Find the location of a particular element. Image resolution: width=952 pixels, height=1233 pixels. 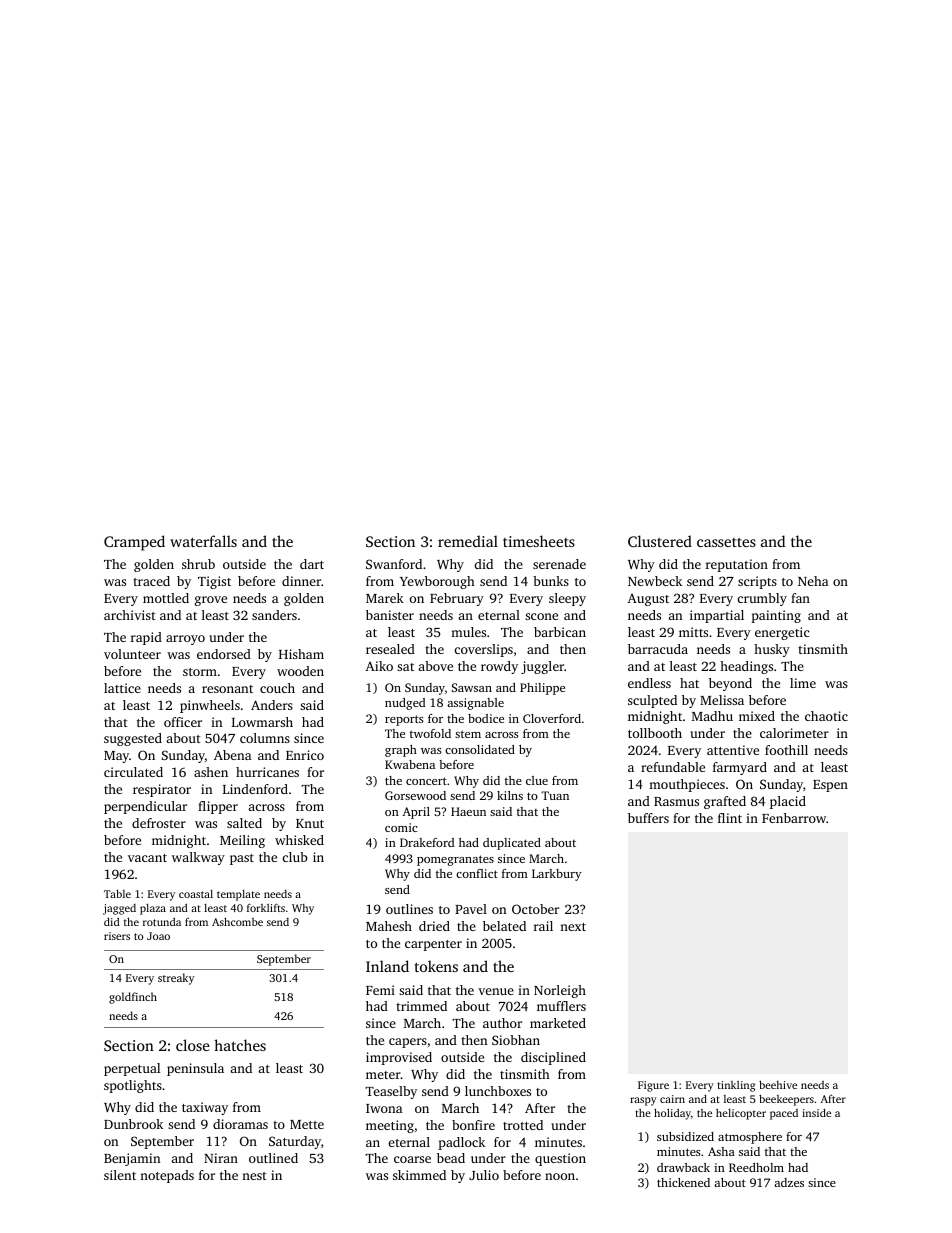

Norleigh is located at coordinates (560, 991).
